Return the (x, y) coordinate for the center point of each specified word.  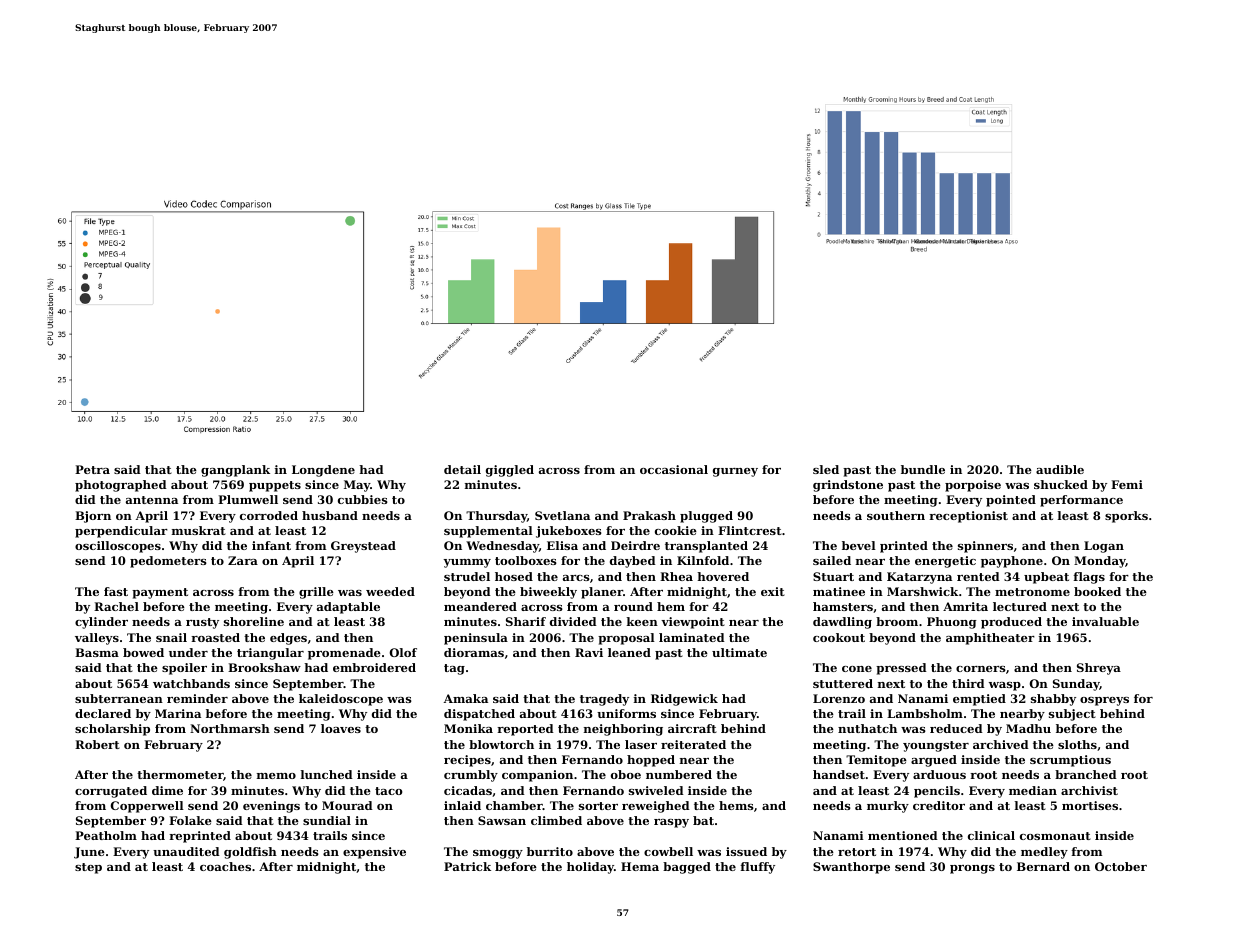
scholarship (112, 730)
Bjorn (93, 517)
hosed (514, 576)
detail (462, 469)
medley (1044, 853)
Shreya (1099, 669)
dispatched (479, 715)
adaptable (348, 608)
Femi (1127, 484)
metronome (1032, 592)
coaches (225, 866)
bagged (687, 868)
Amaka (466, 698)
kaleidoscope (341, 700)
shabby (1053, 700)
